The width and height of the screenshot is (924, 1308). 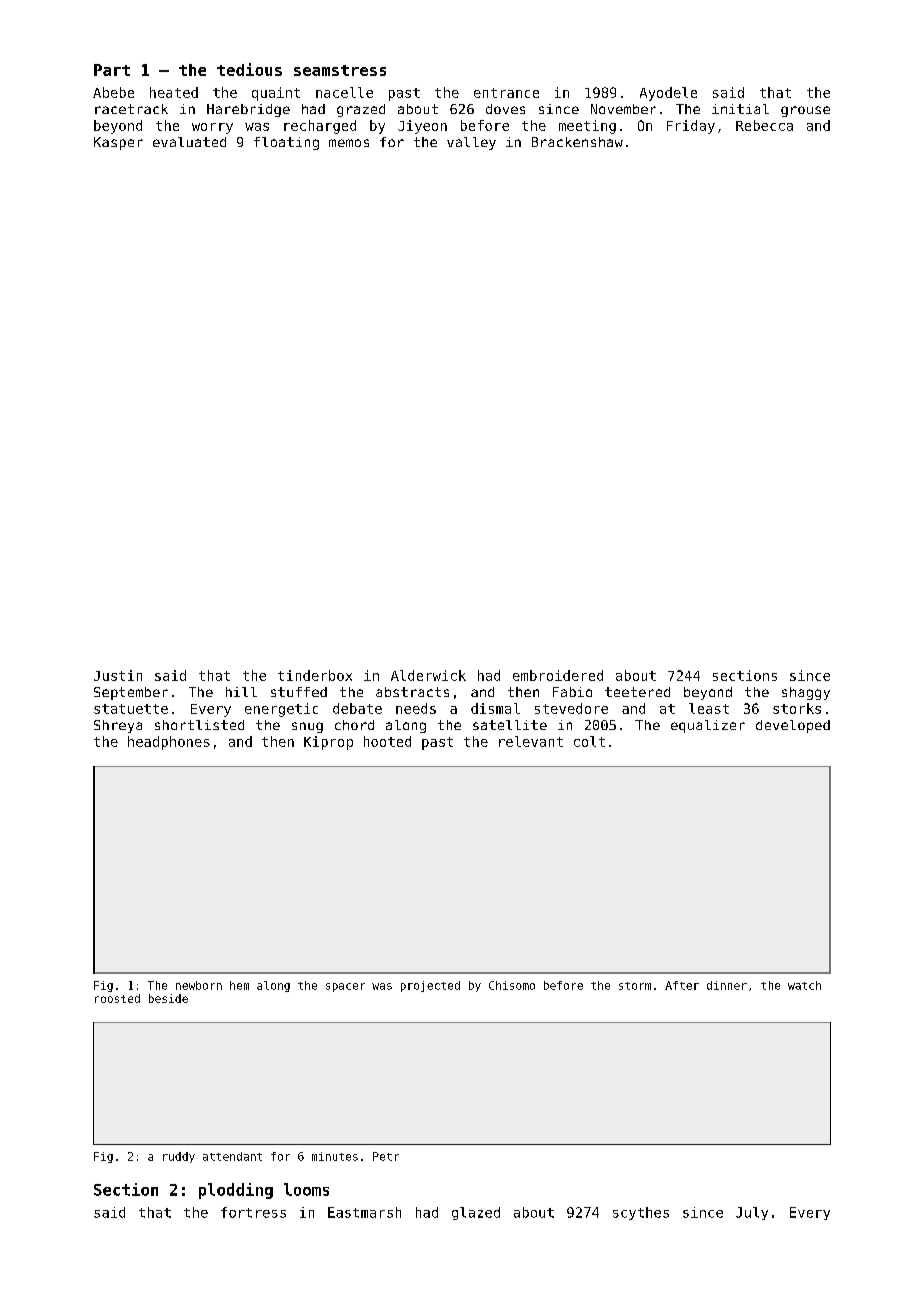 I want to click on projected, so click(x=430, y=986).
